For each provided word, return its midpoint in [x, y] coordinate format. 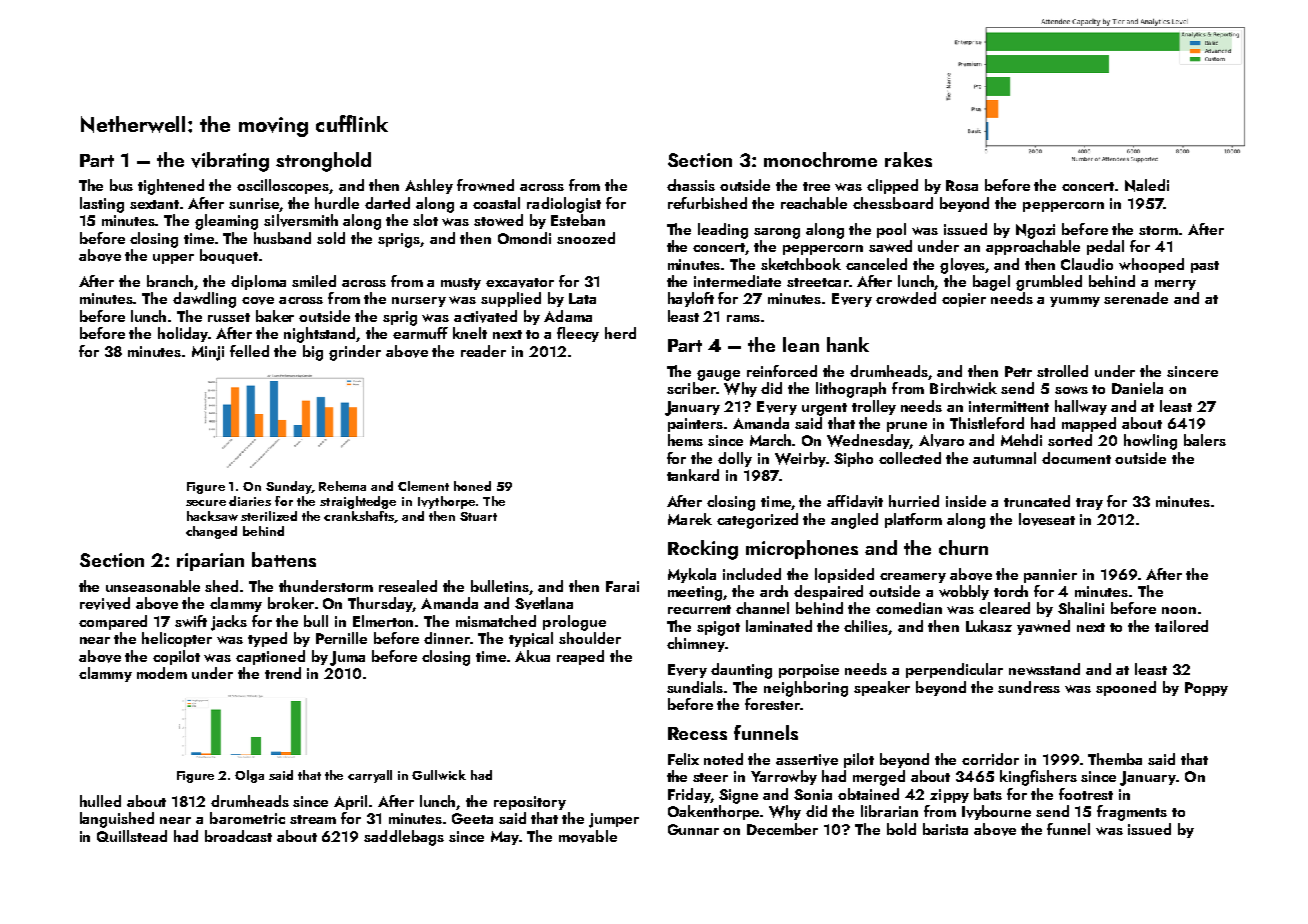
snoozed [586, 238]
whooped [1151, 265]
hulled [100, 801]
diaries [250, 501]
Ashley [429, 186]
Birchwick [963, 388]
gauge [718, 375]
